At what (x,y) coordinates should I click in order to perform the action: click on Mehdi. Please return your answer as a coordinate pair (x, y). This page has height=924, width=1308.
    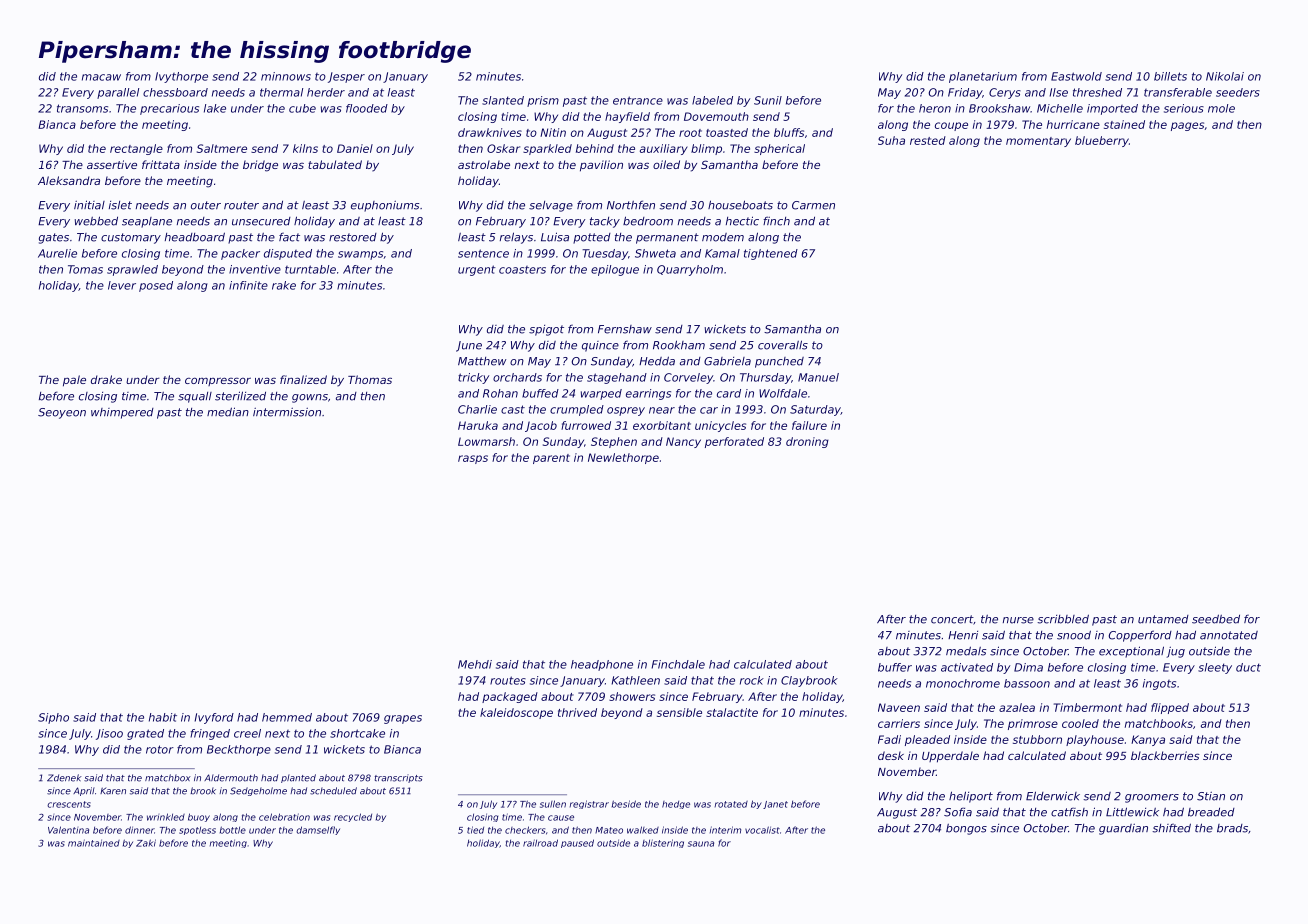
    Looking at the image, I should click on (475, 664).
